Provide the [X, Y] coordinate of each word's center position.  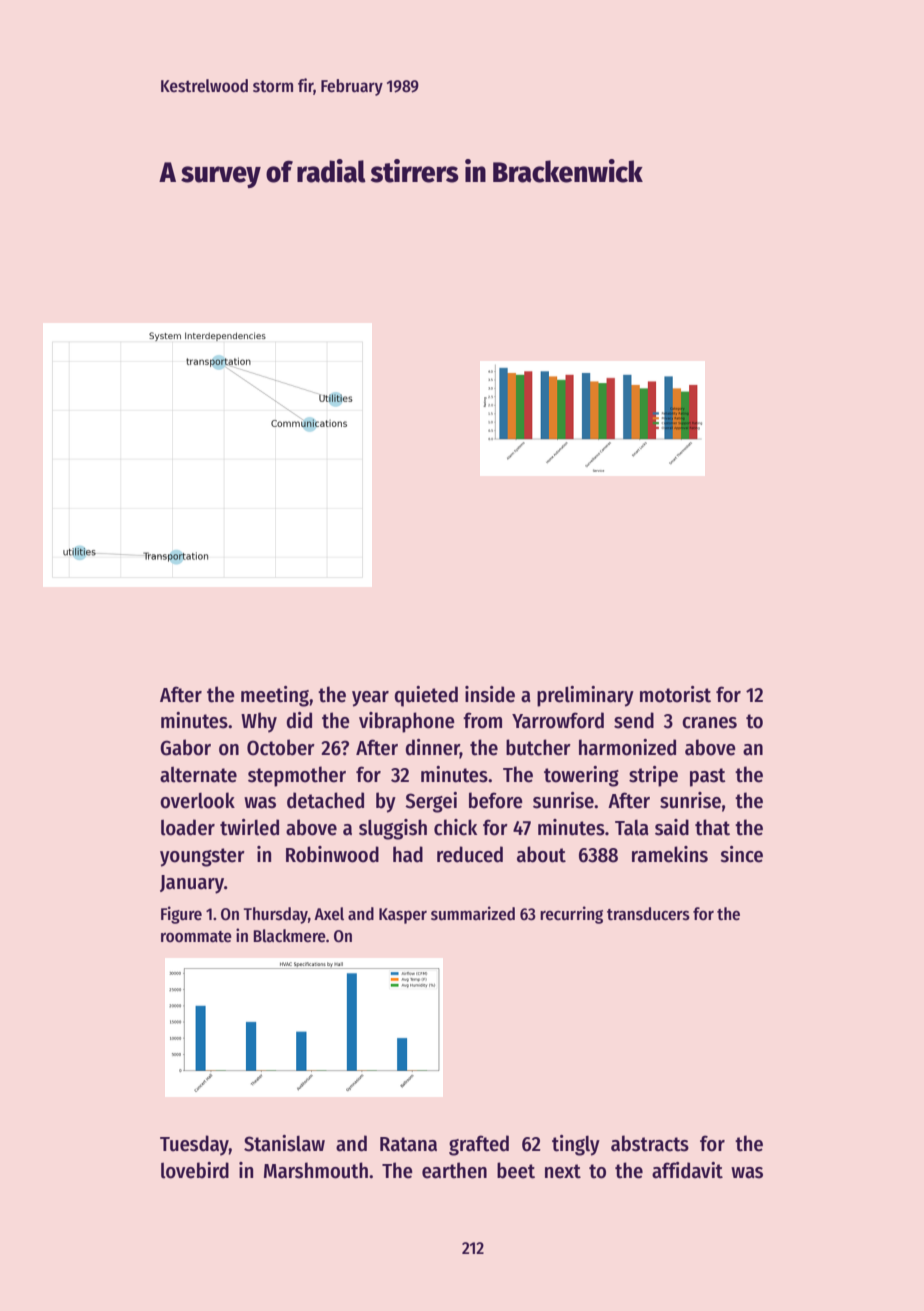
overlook [197, 800]
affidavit [687, 1170]
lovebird [195, 1170]
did [299, 720]
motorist [675, 694]
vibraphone [407, 722]
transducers [648, 914]
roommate [196, 937]
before [496, 800]
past [708, 777]
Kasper [403, 916]
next [563, 1171]
